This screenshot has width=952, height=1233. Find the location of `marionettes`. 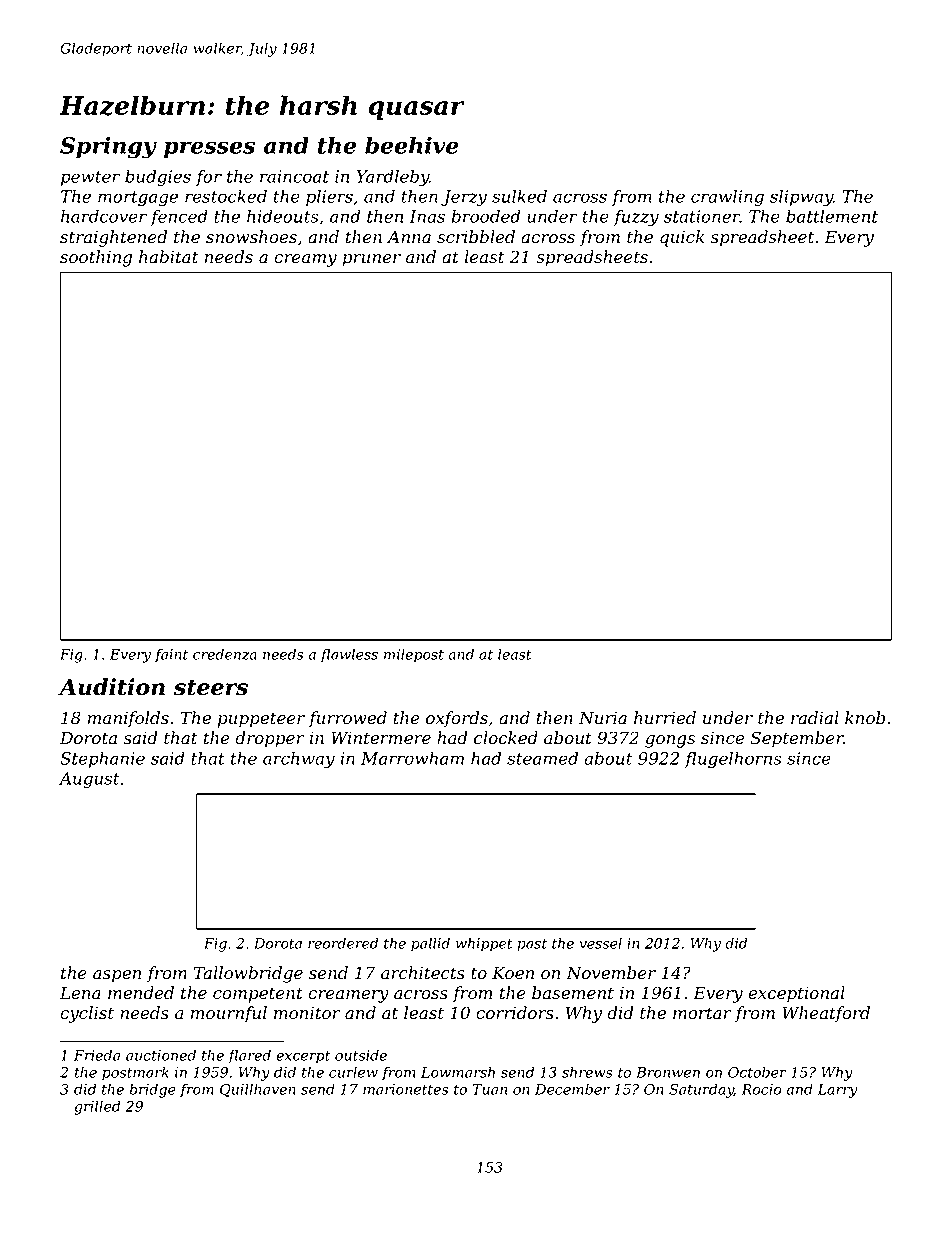

marionettes is located at coordinates (405, 1089).
